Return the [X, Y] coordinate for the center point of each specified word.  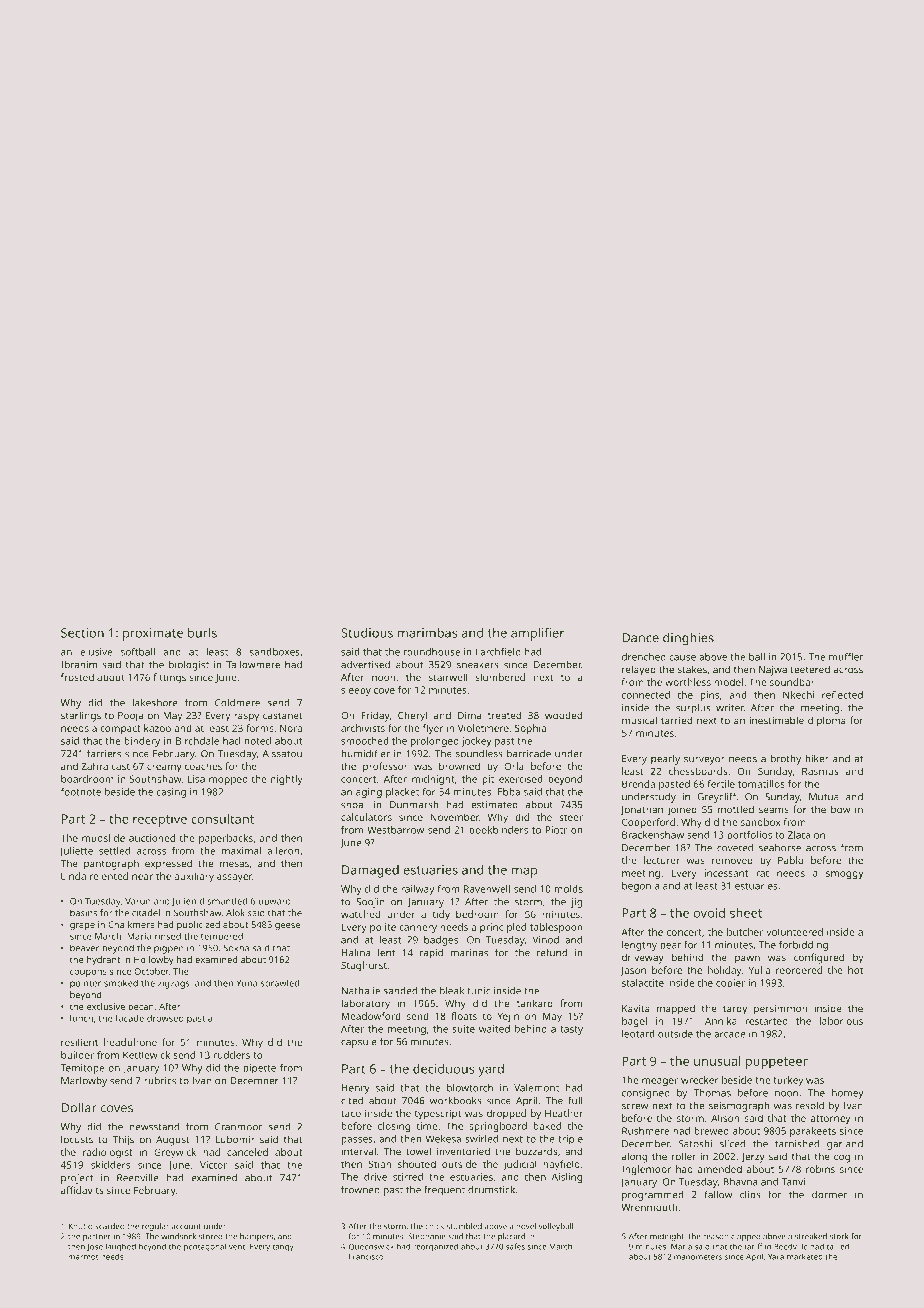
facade [130, 1018]
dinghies [688, 639]
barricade [529, 753]
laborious [841, 1021]
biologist [189, 665]
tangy [283, 1248]
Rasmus [820, 771]
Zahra [94, 766]
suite [463, 1029]
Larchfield [498, 652]
